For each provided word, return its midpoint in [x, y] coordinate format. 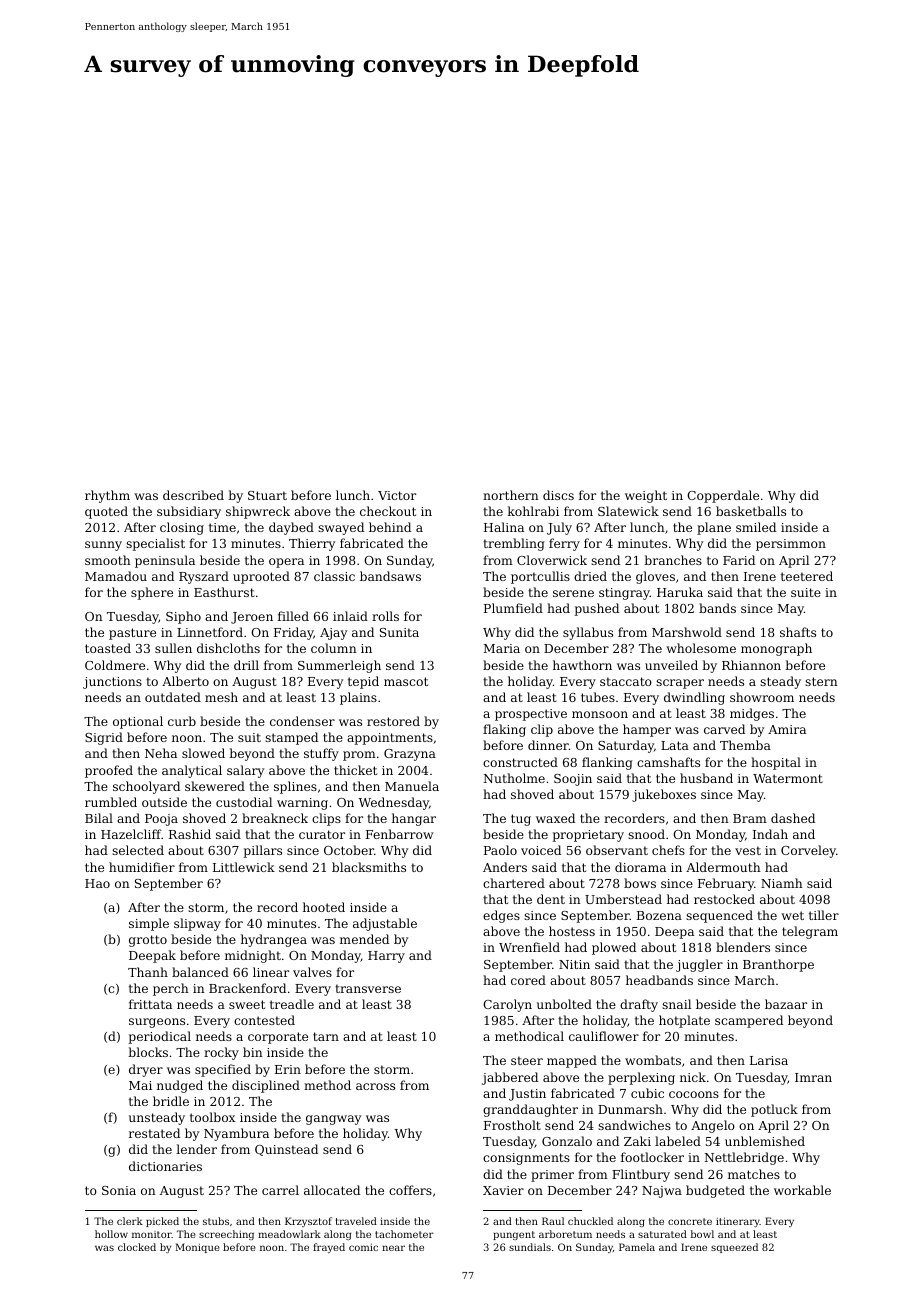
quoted [106, 512]
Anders [505, 867]
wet [792, 915]
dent [551, 899]
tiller [824, 915]
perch [171, 989]
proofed [109, 771]
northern [511, 495]
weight [646, 496]
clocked [137, 1247]
